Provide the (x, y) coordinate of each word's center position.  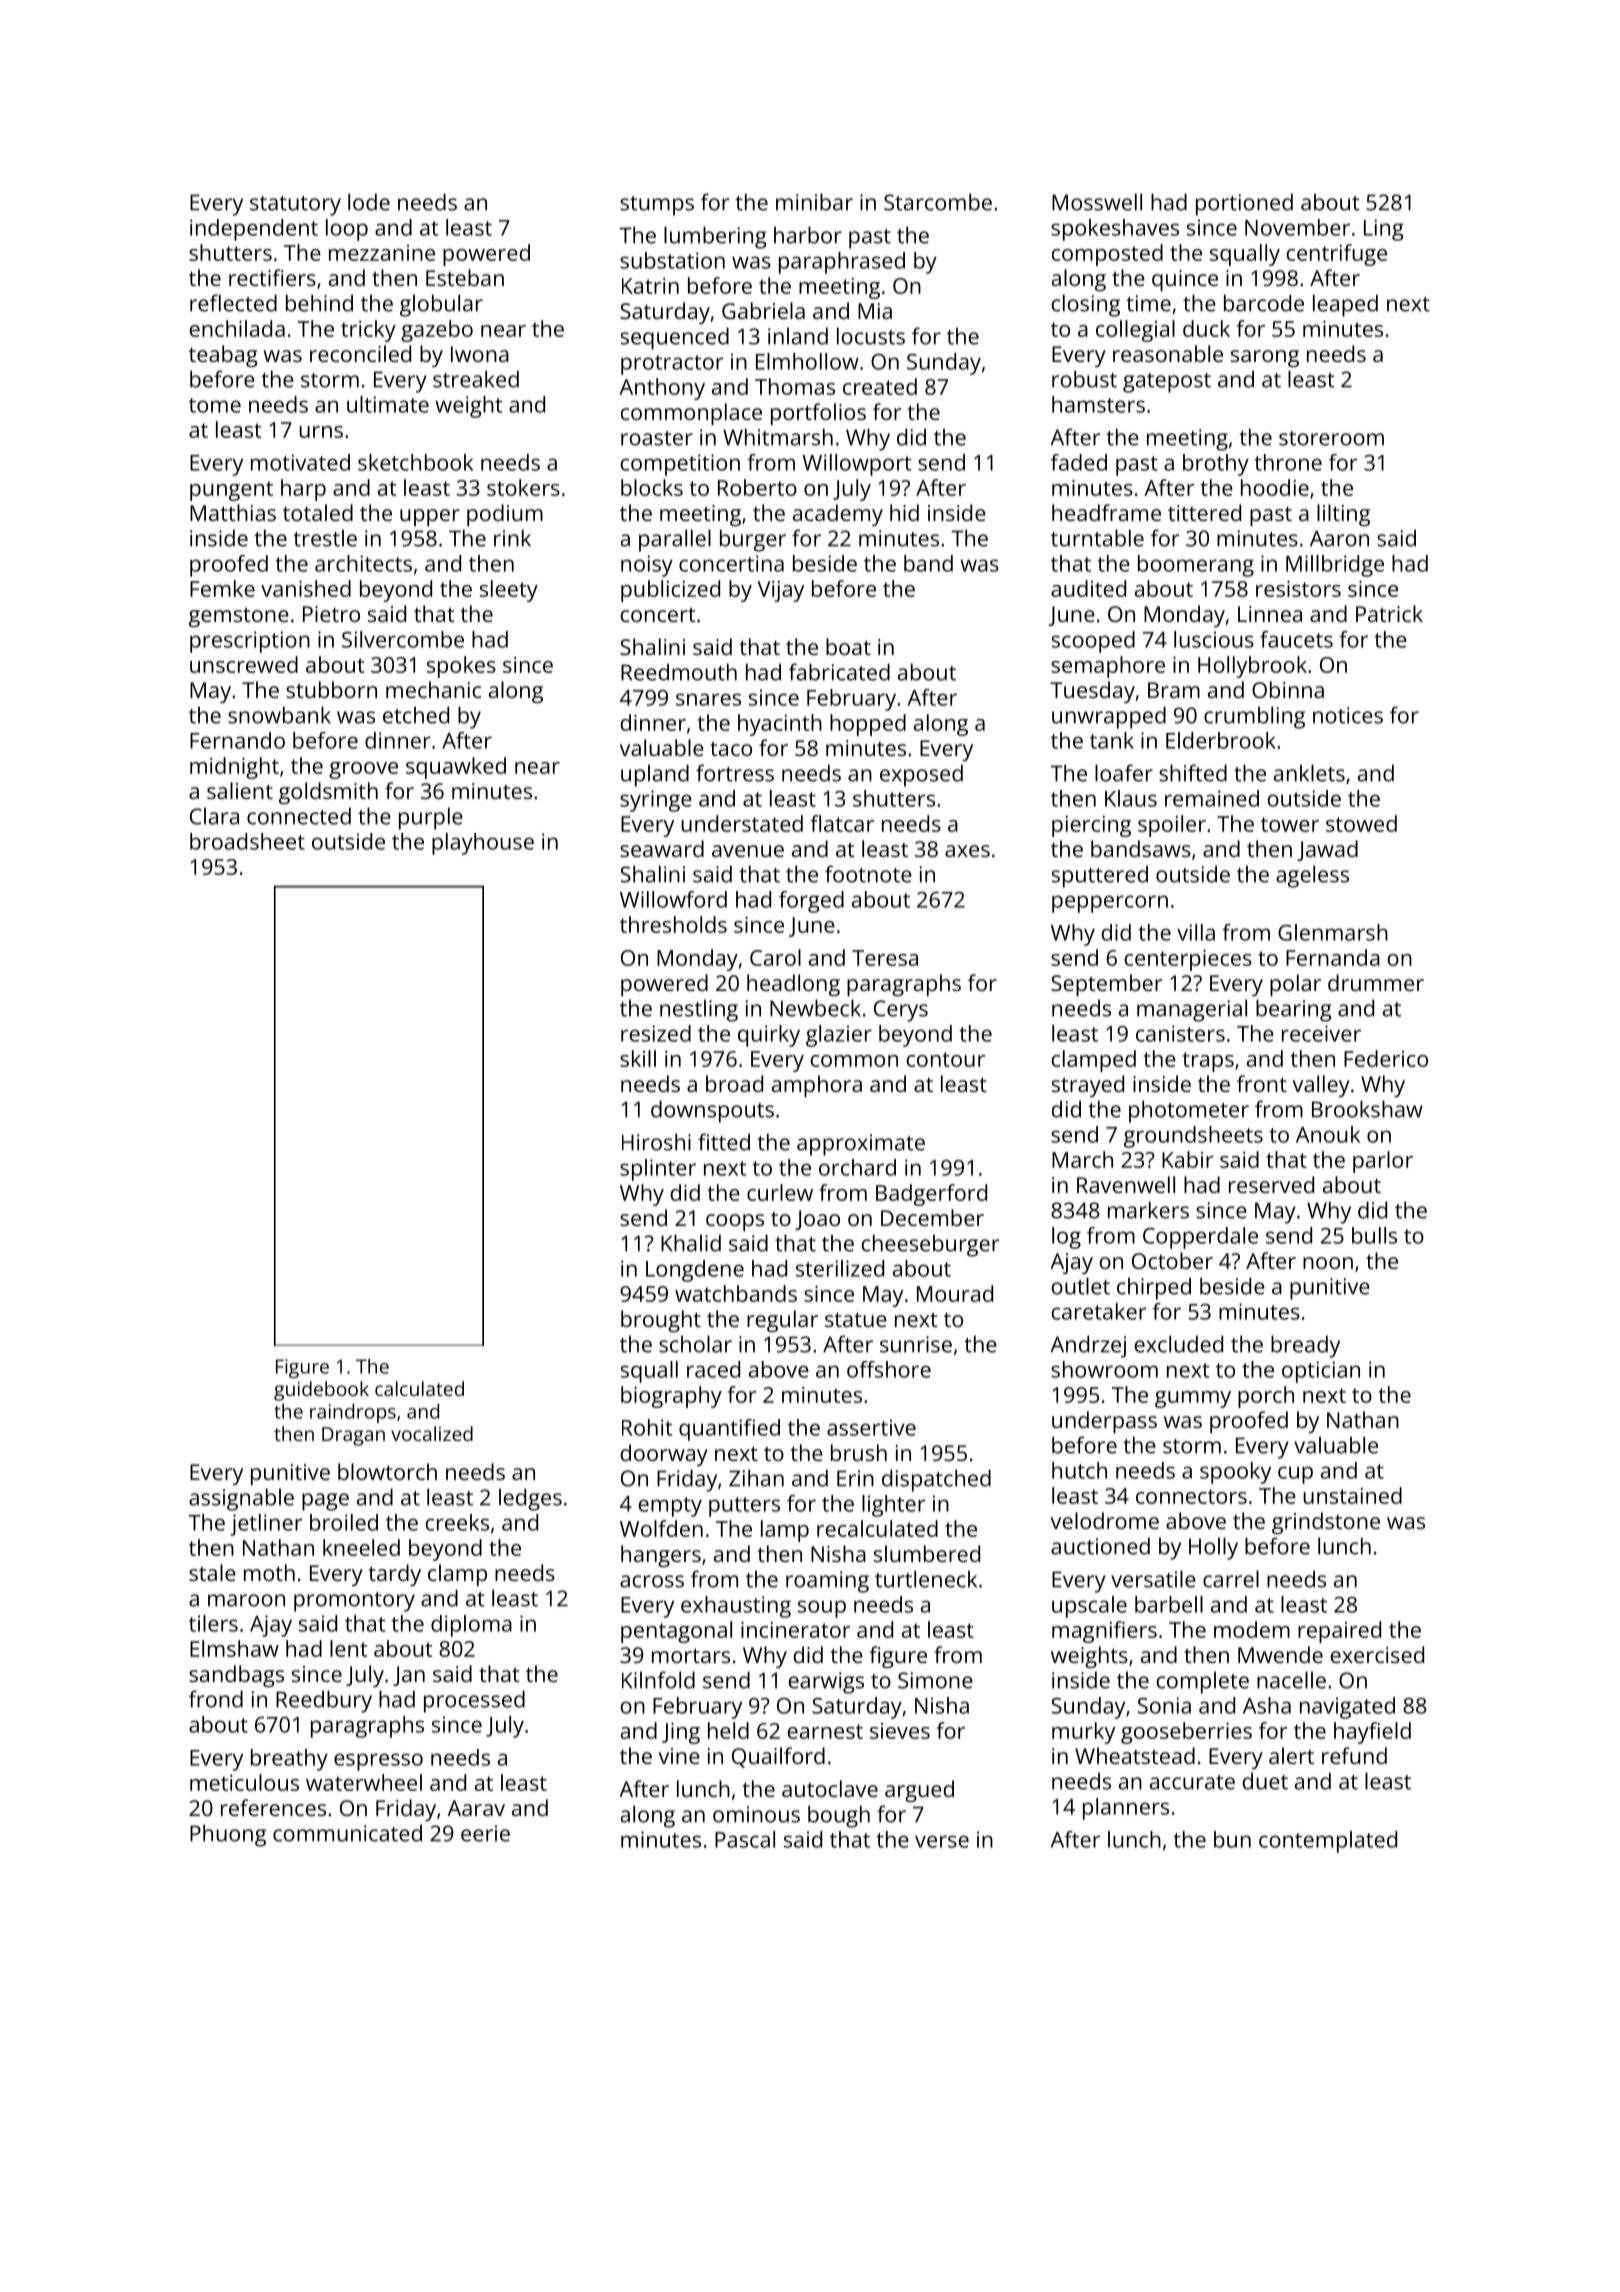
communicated (347, 1833)
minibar (814, 202)
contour (946, 1059)
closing (1085, 305)
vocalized (432, 1433)
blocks (652, 487)
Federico (1386, 1058)
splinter (658, 1170)
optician (1321, 1372)
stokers (523, 487)
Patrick (1389, 613)
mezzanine (382, 253)
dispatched (936, 1480)
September (1106, 985)
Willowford (673, 899)
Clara (214, 816)
